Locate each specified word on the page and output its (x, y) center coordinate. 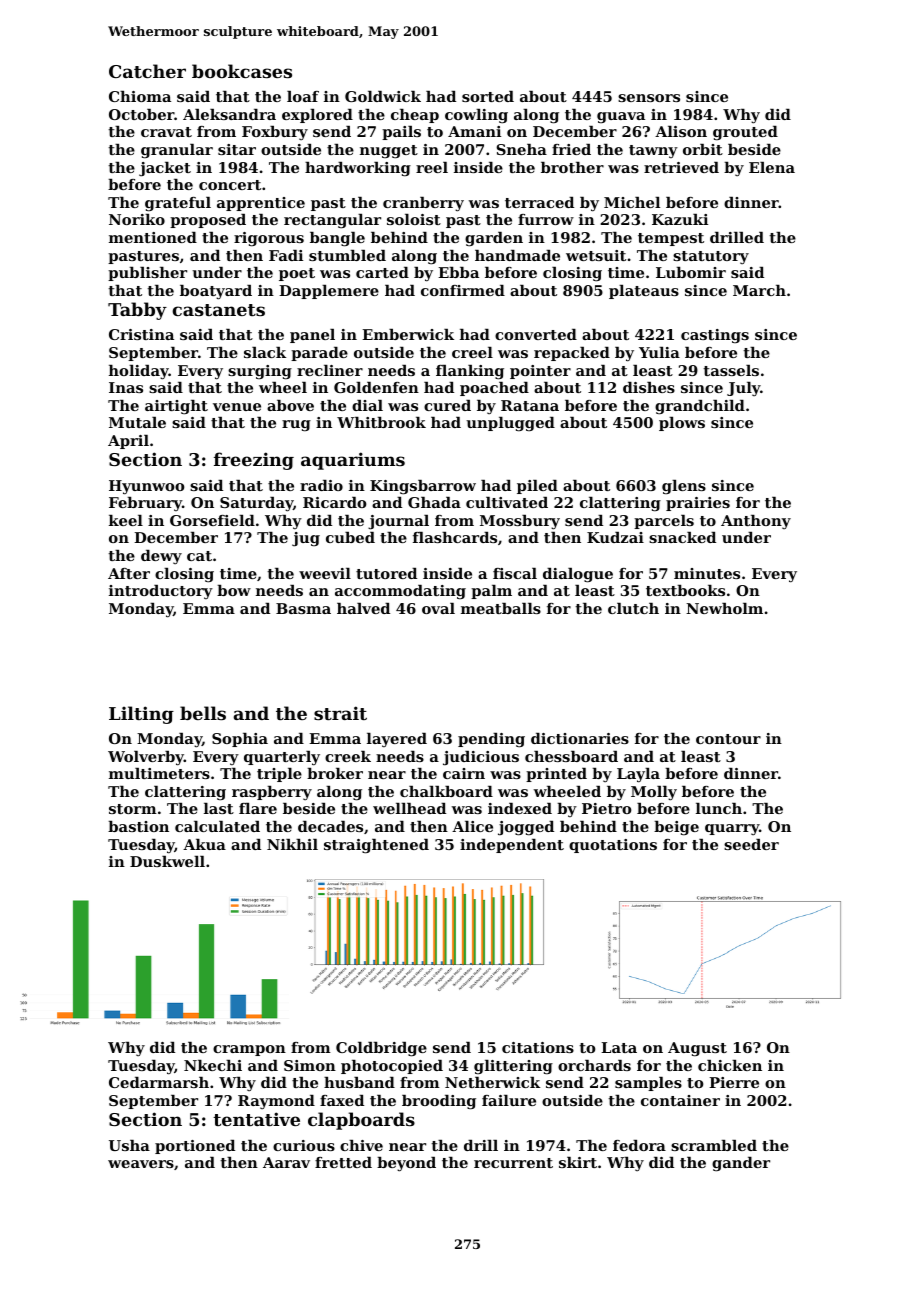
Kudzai (615, 537)
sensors (649, 98)
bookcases (242, 71)
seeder (751, 844)
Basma (303, 608)
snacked (682, 537)
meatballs (501, 608)
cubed (350, 537)
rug (296, 426)
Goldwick (383, 96)
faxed (342, 1100)
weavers (141, 1164)
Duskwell (167, 861)
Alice (472, 826)
